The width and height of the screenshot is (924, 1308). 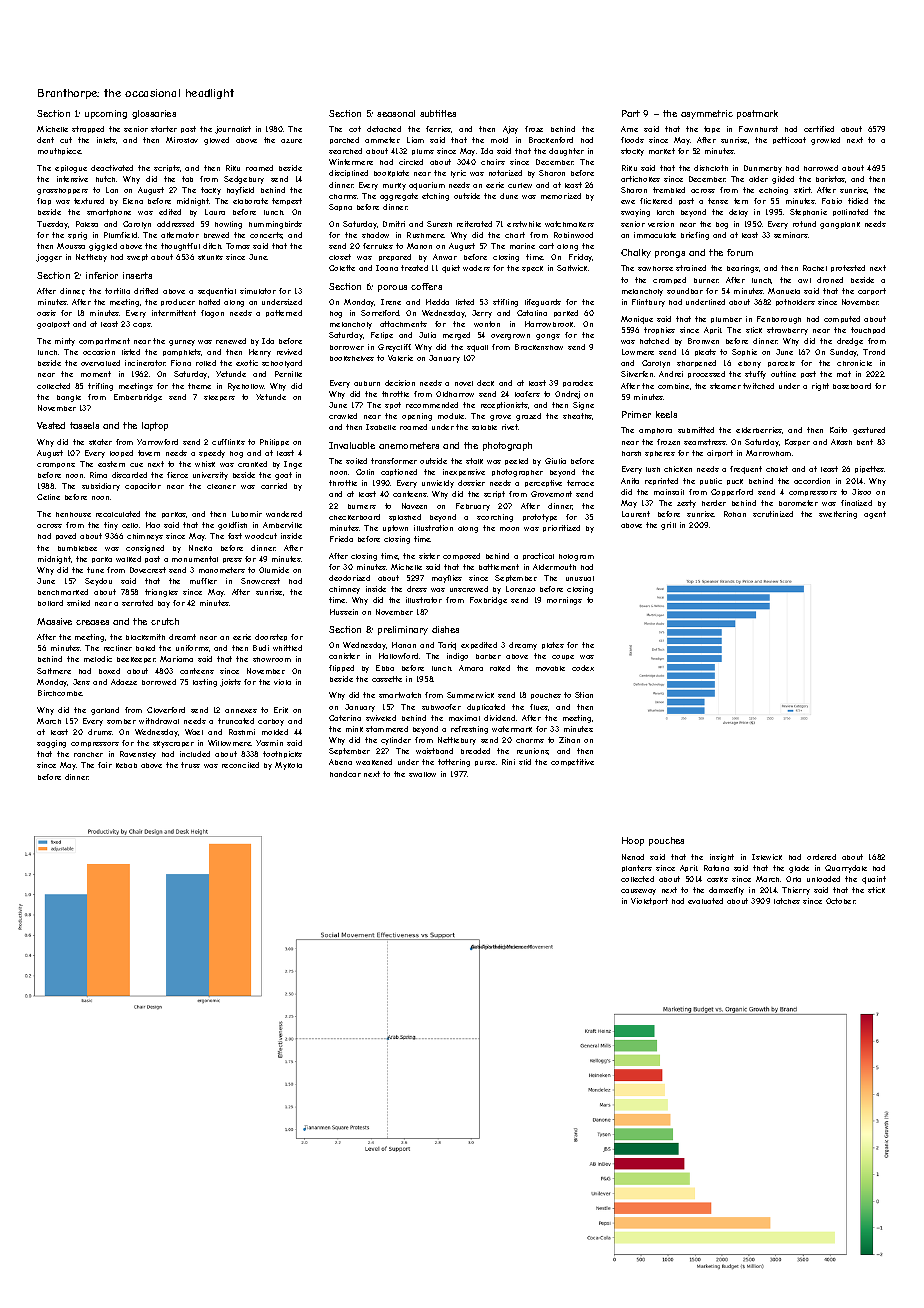 What do you see at coordinates (345, 774) in the screenshot?
I see `handcar` at bounding box center [345, 774].
